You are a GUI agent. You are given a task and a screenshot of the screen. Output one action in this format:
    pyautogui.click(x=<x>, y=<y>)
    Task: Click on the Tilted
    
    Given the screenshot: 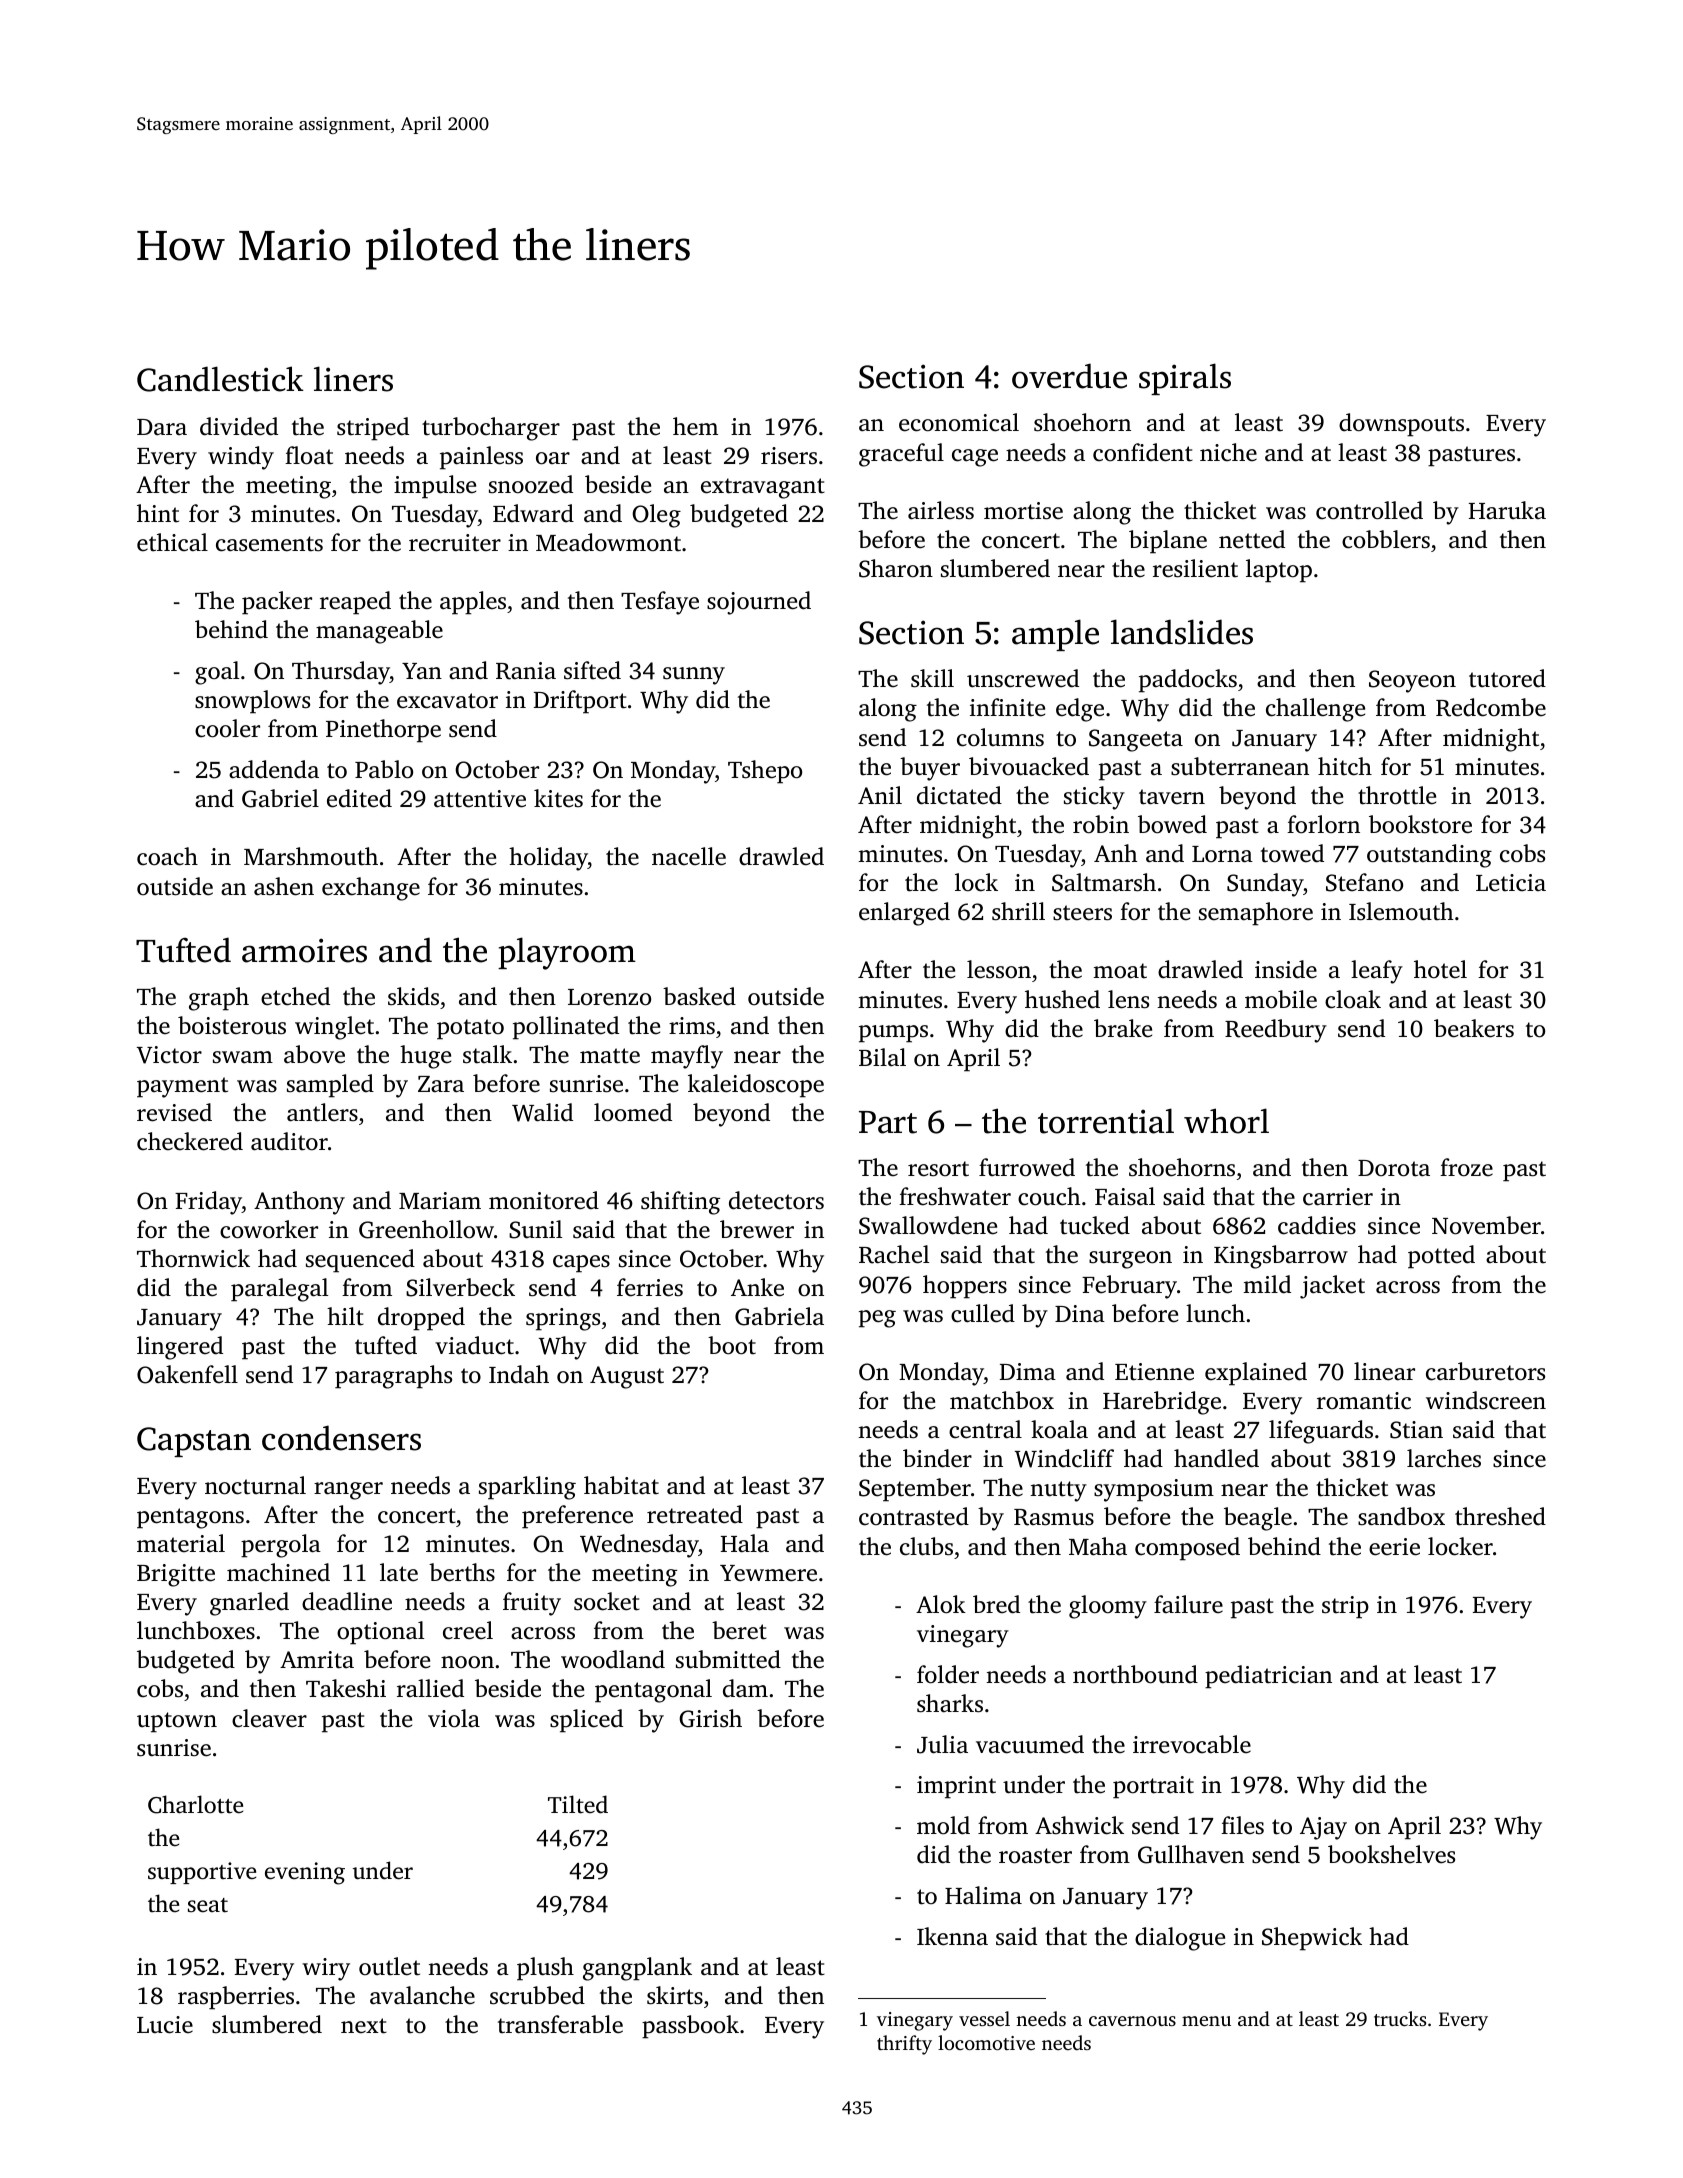 What is the action you would take?
    pyautogui.click(x=578, y=1804)
